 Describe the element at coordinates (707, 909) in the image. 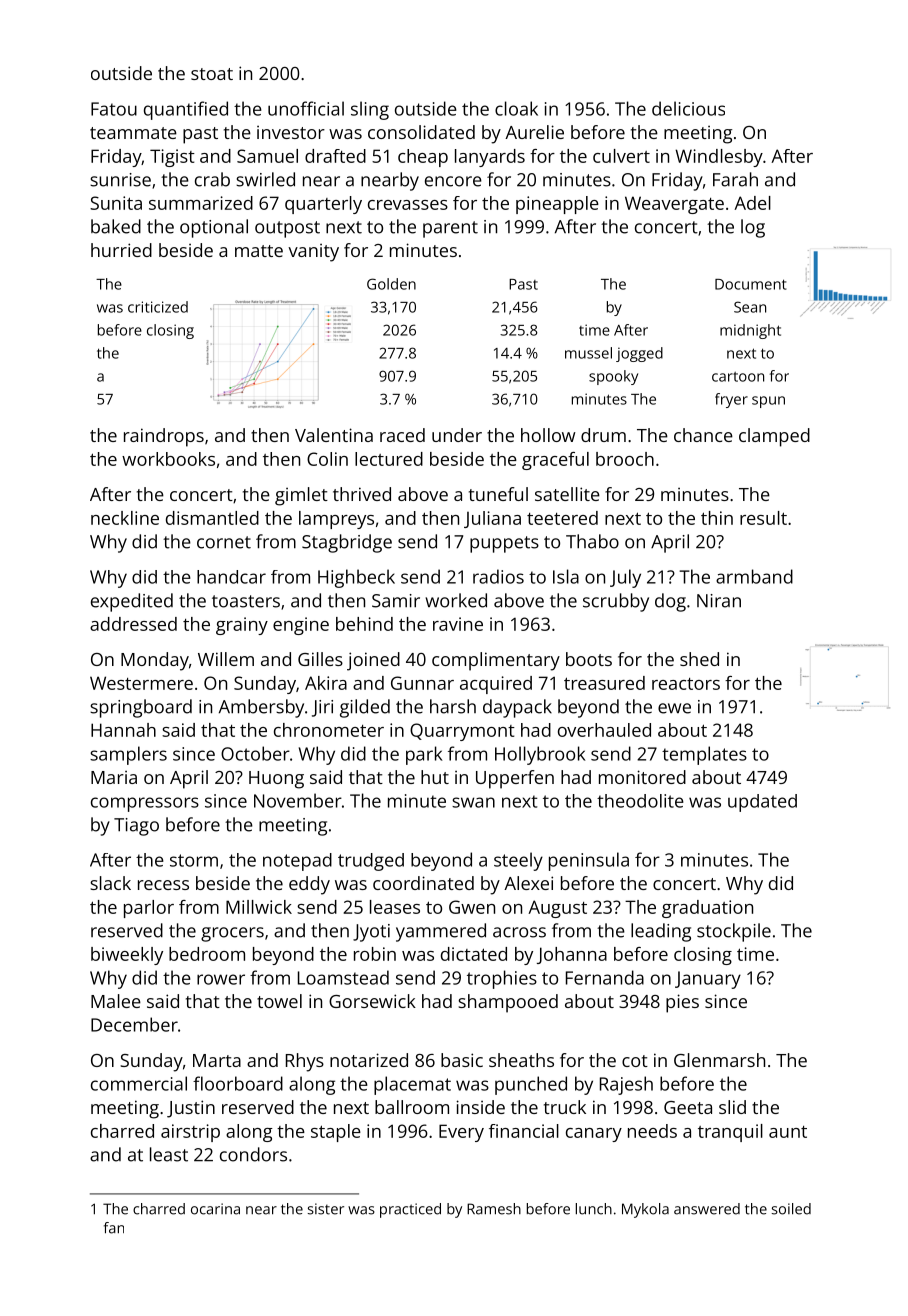

I see `graduation` at that location.
